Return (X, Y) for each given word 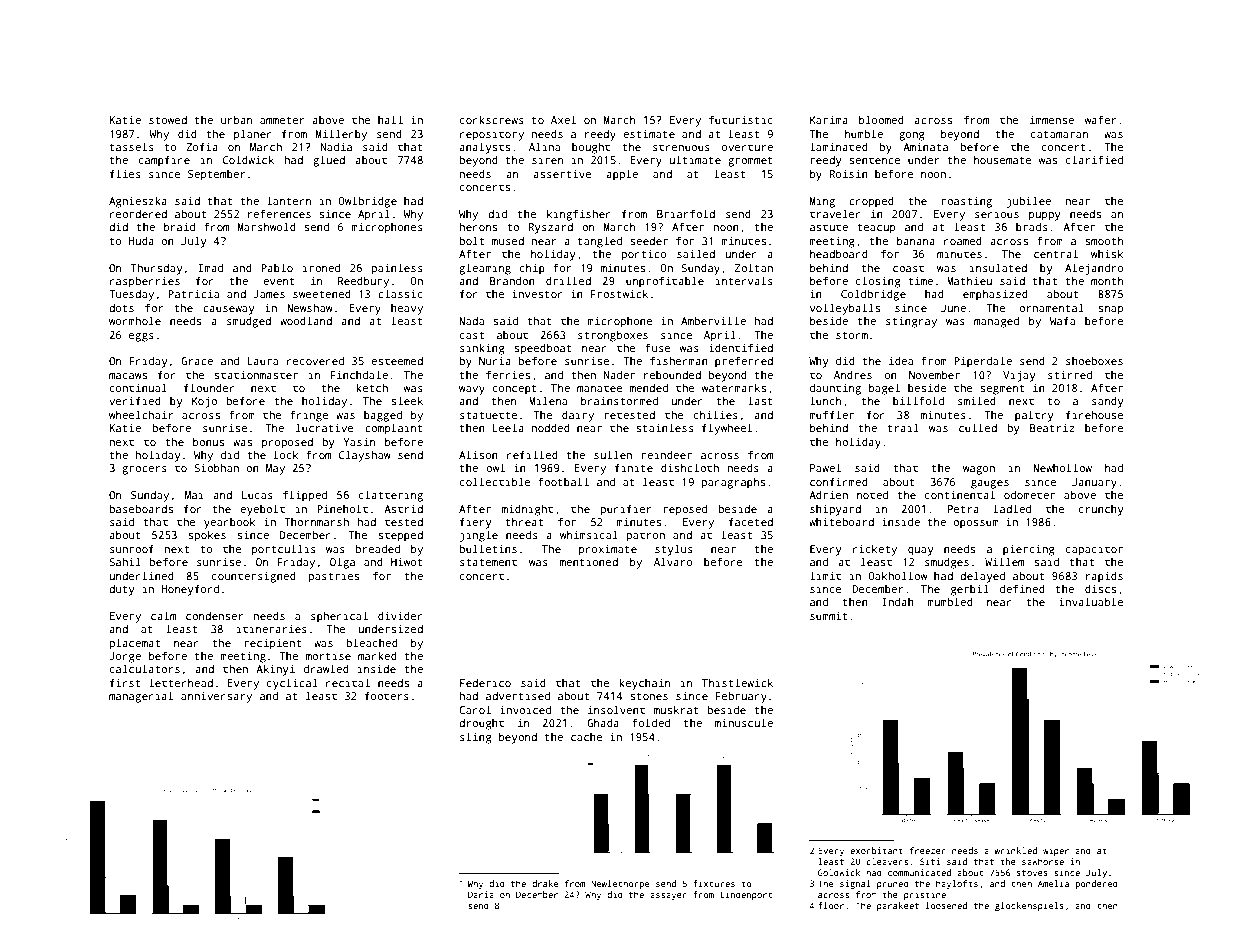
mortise (328, 656)
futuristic (741, 119)
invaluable (1091, 601)
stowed (168, 119)
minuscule (744, 722)
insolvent (616, 709)
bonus (208, 441)
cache (586, 737)
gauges (990, 484)
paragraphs (733, 483)
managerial (141, 697)
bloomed (881, 119)
